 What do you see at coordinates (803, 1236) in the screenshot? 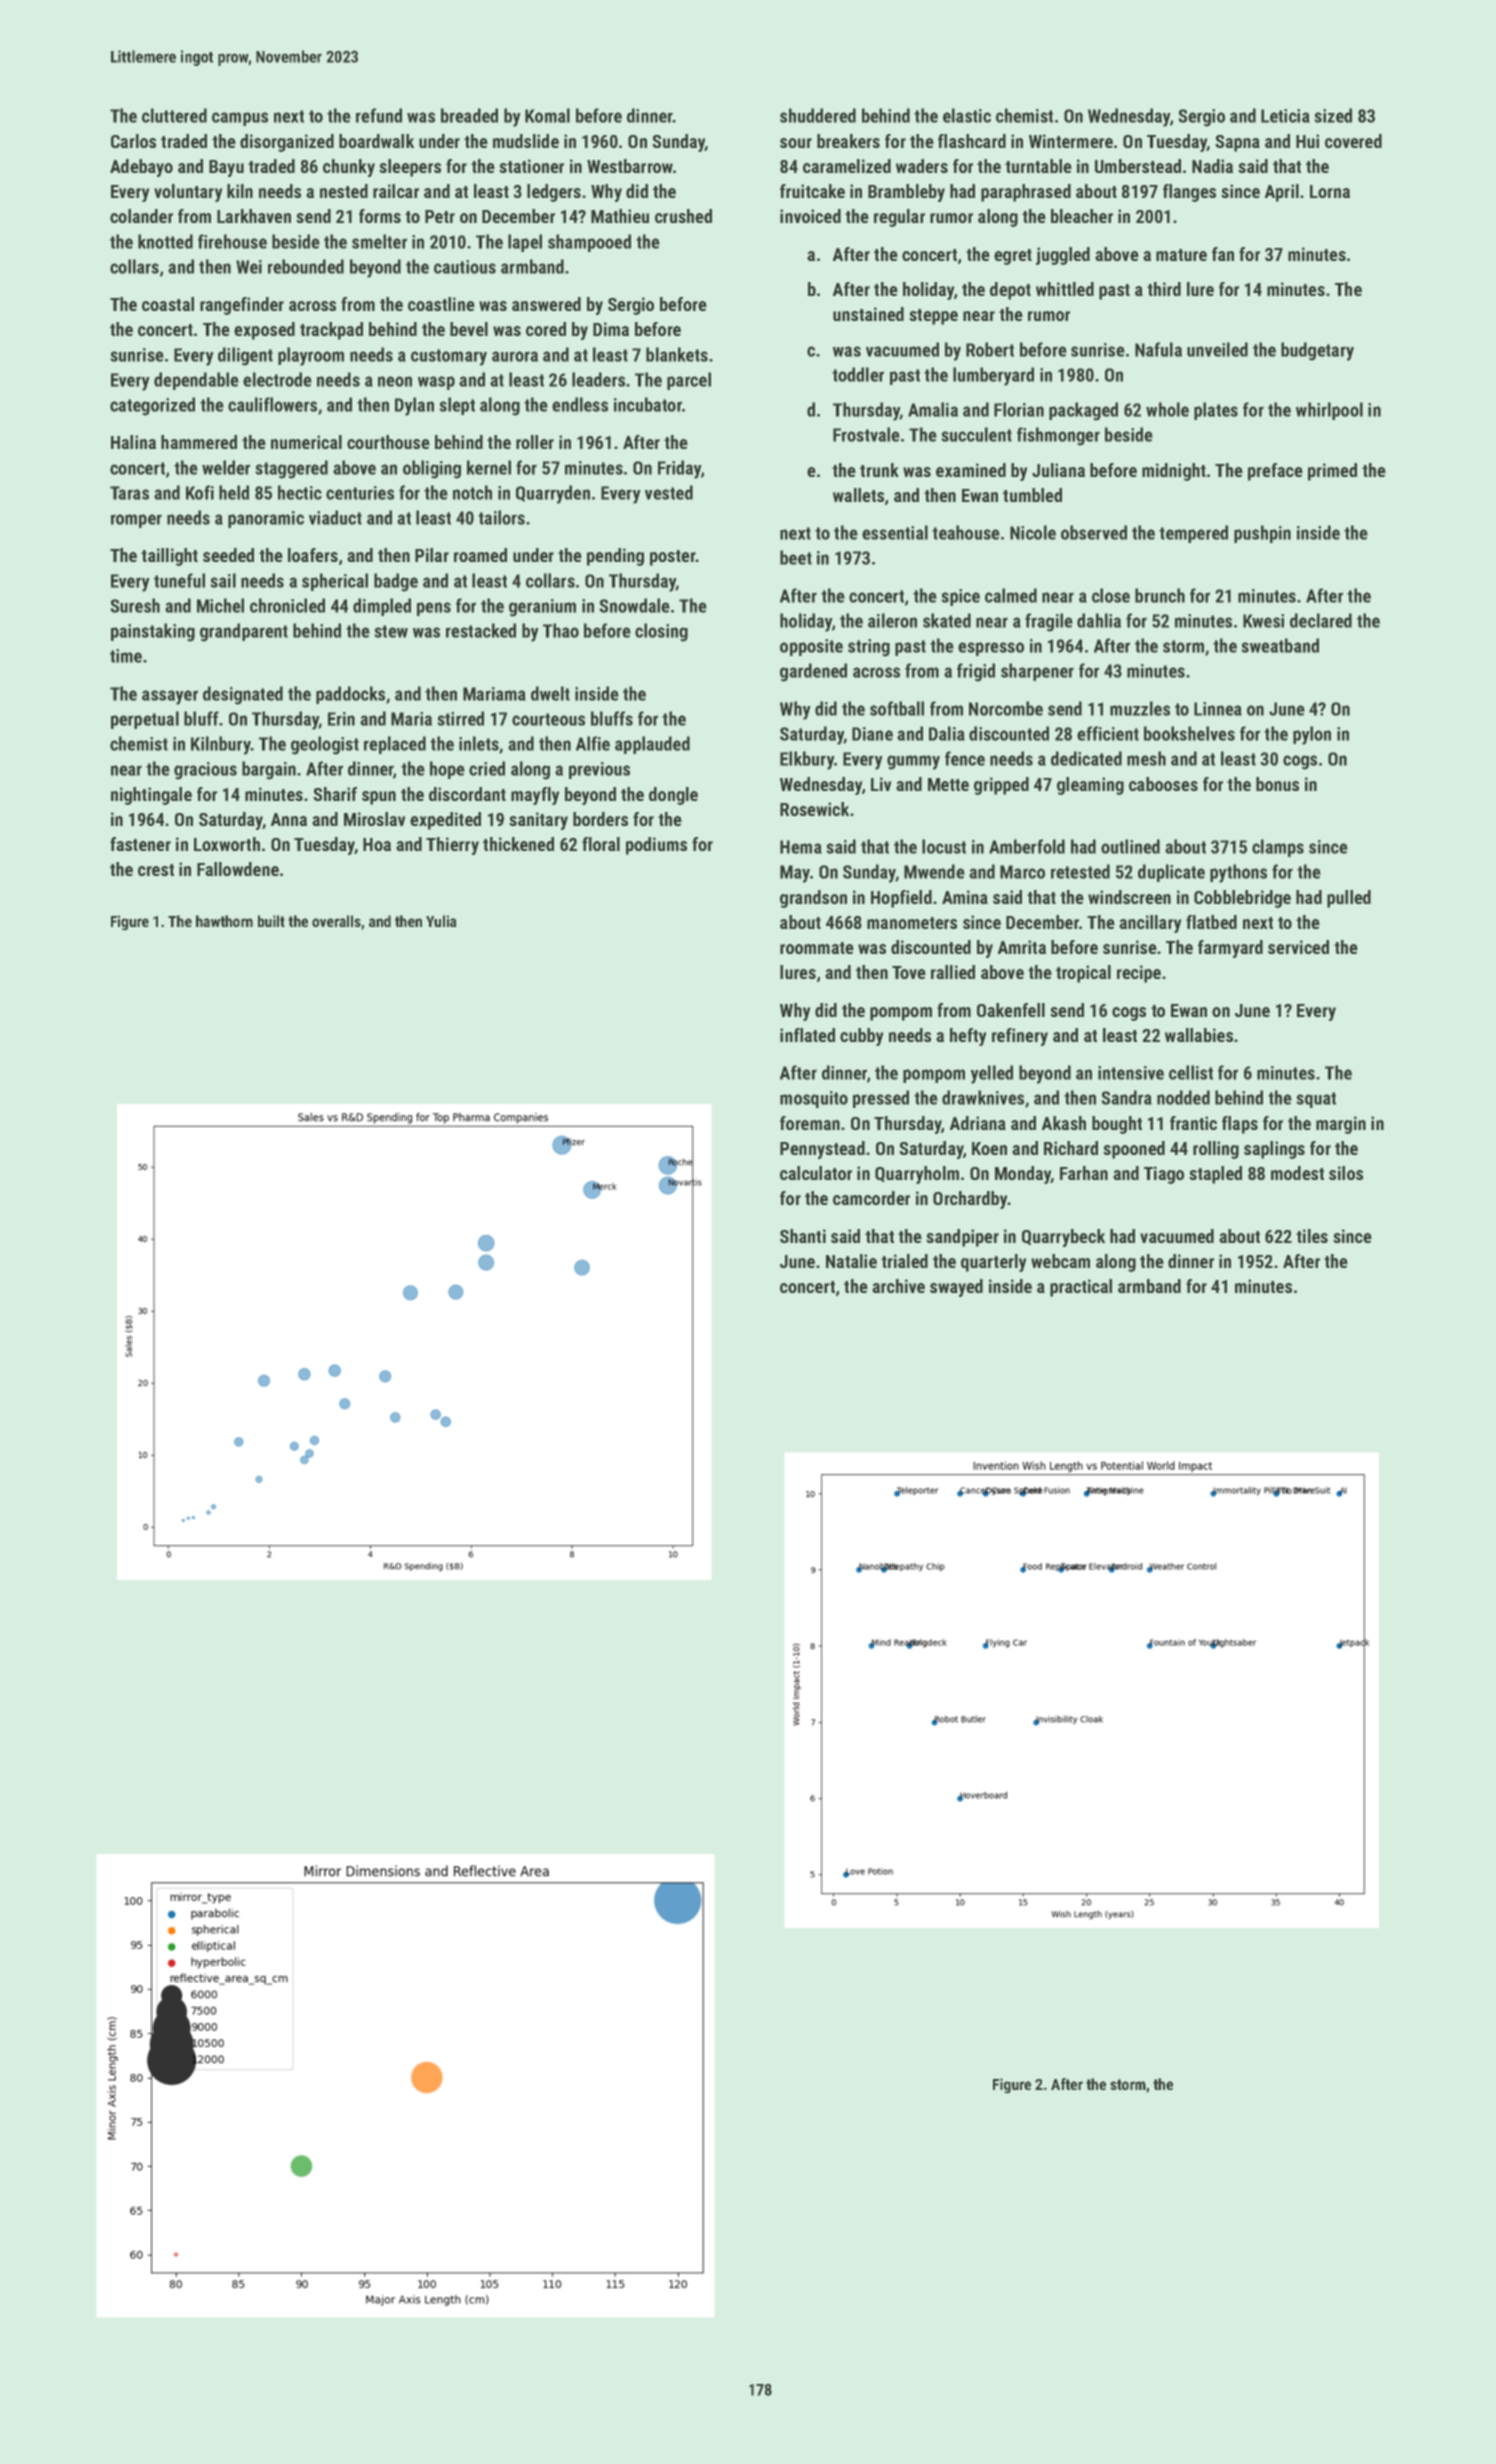
I see `Shanti` at bounding box center [803, 1236].
